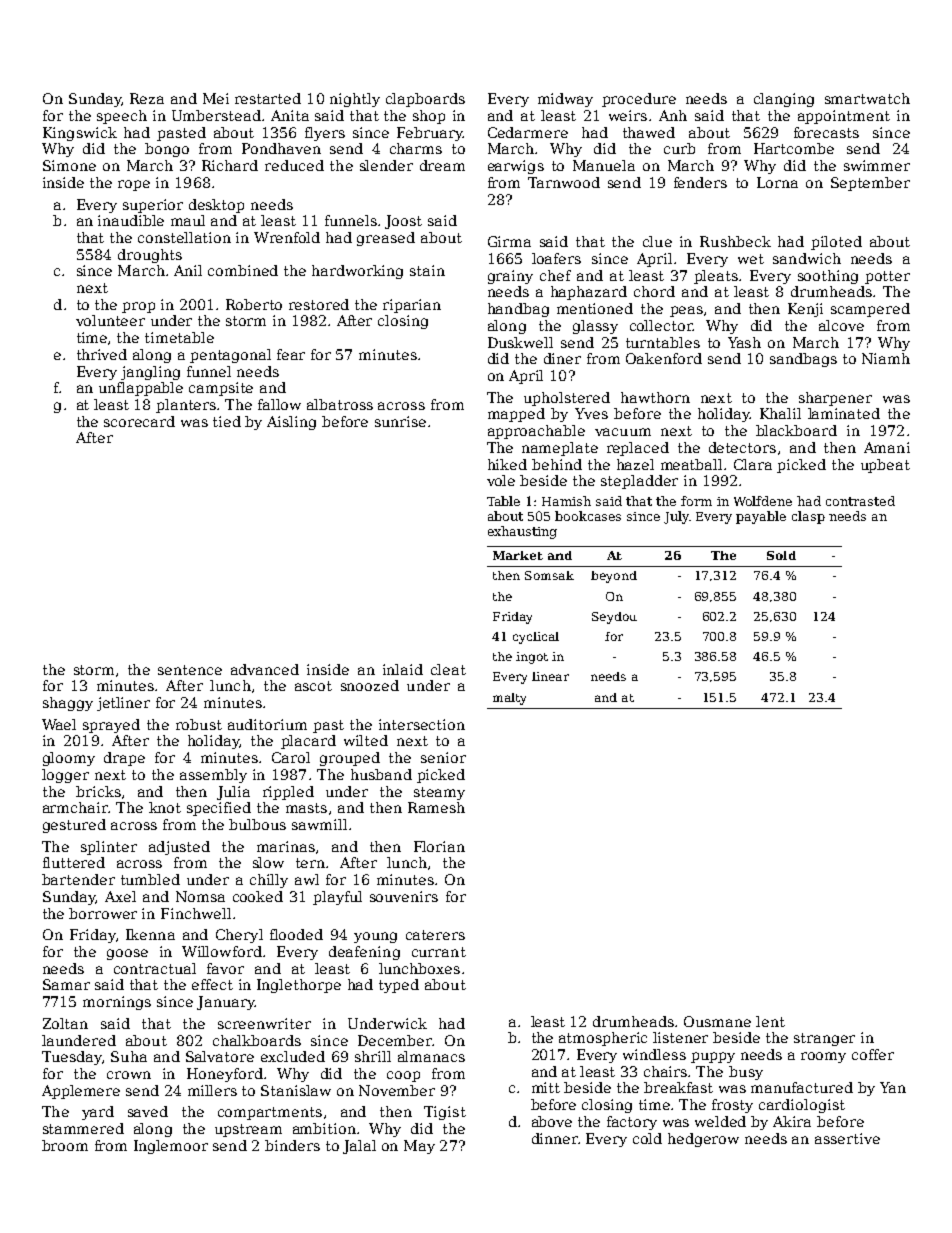 Image resolution: width=952 pixels, height=1233 pixels. What do you see at coordinates (225, 1075) in the page?
I see `Honeyford` at bounding box center [225, 1075].
